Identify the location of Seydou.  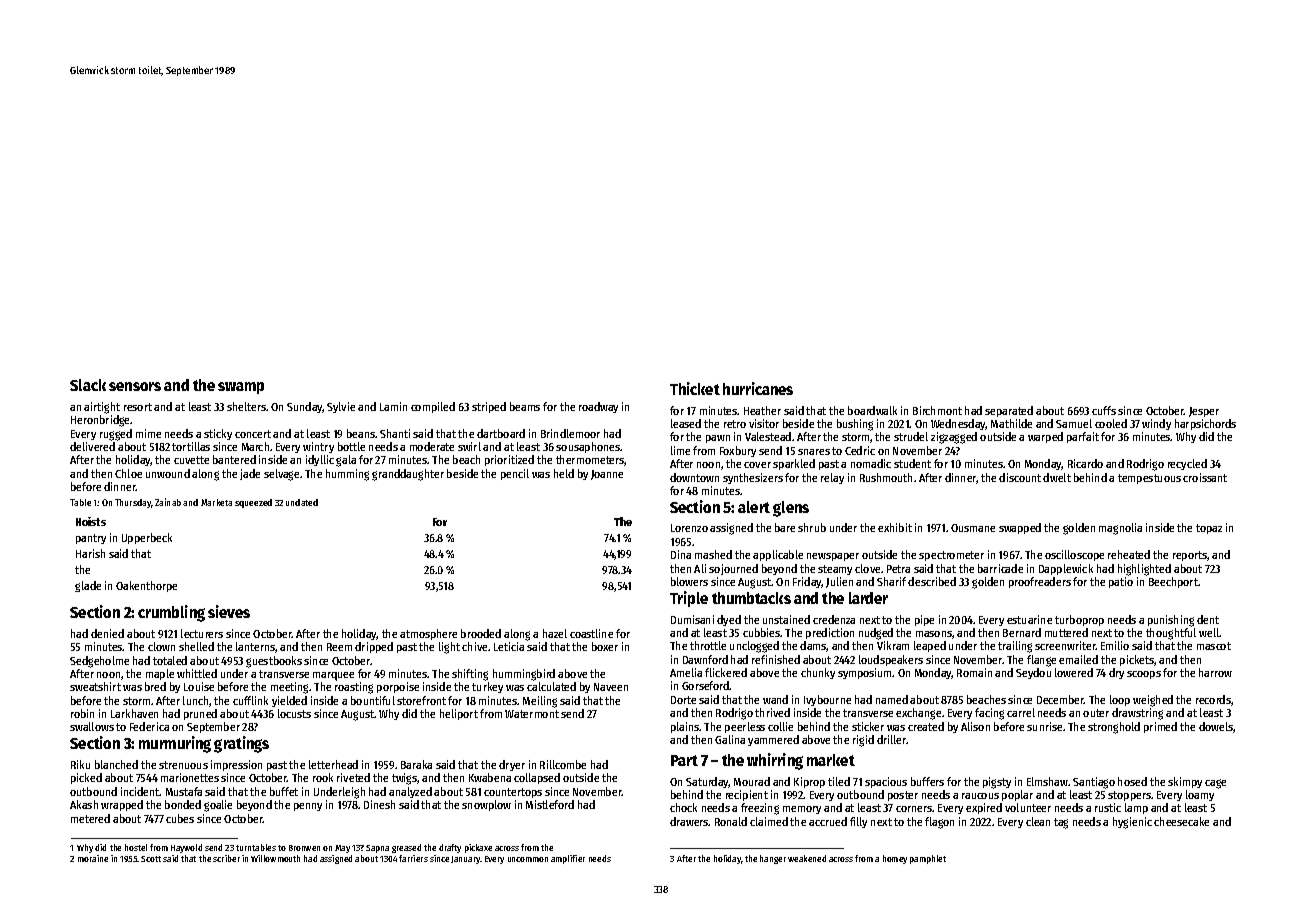
(1033, 673).
